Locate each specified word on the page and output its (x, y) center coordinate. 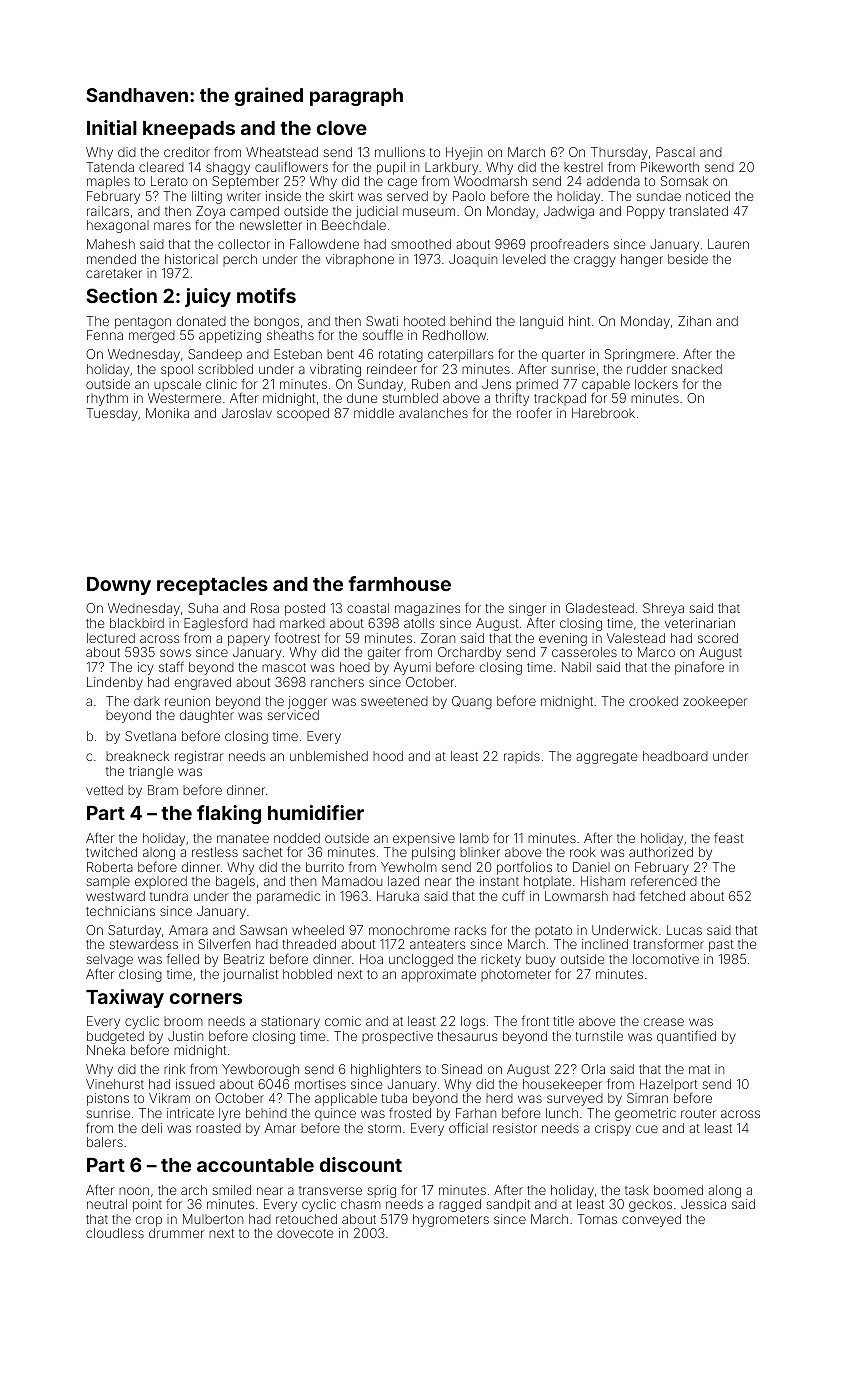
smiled (232, 1190)
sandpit (508, 1205)
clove (342, 128)
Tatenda (110, 167)
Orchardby (469, 653)
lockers (656, 384)
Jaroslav (247, 413)
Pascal (675, 152)
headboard (675, 756)
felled (182, 958)
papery (249, 640)
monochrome (409, 930)
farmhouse (399, 583)
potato (553, 931)
